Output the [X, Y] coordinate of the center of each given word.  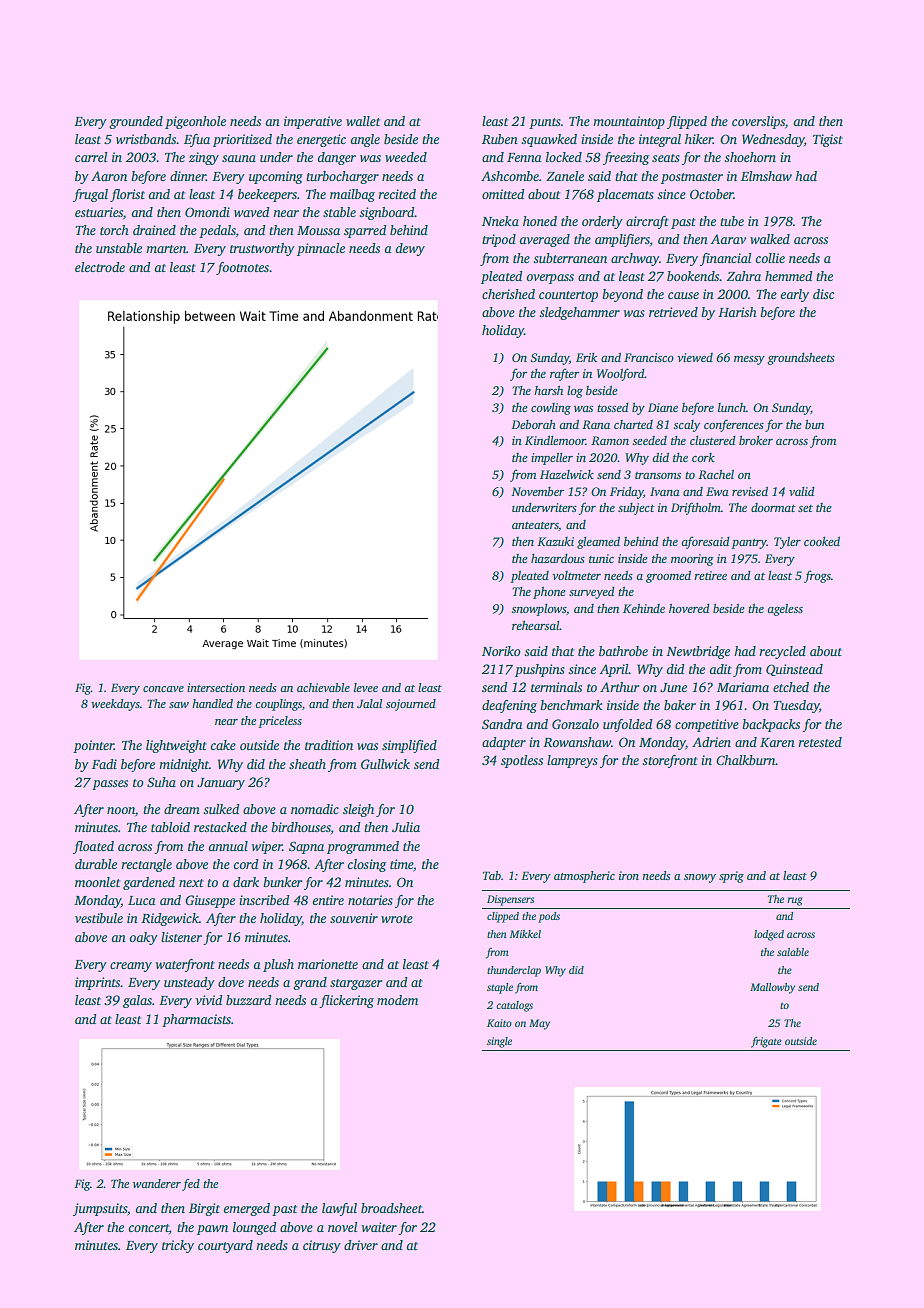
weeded [406, 157]
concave [163, 689]
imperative [313, 122]
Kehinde [644, 608]
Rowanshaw [577, 742]
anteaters [535, 525]
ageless [785, 610]
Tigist [828, 140]
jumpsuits [100, 1209]
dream [182, 809]
